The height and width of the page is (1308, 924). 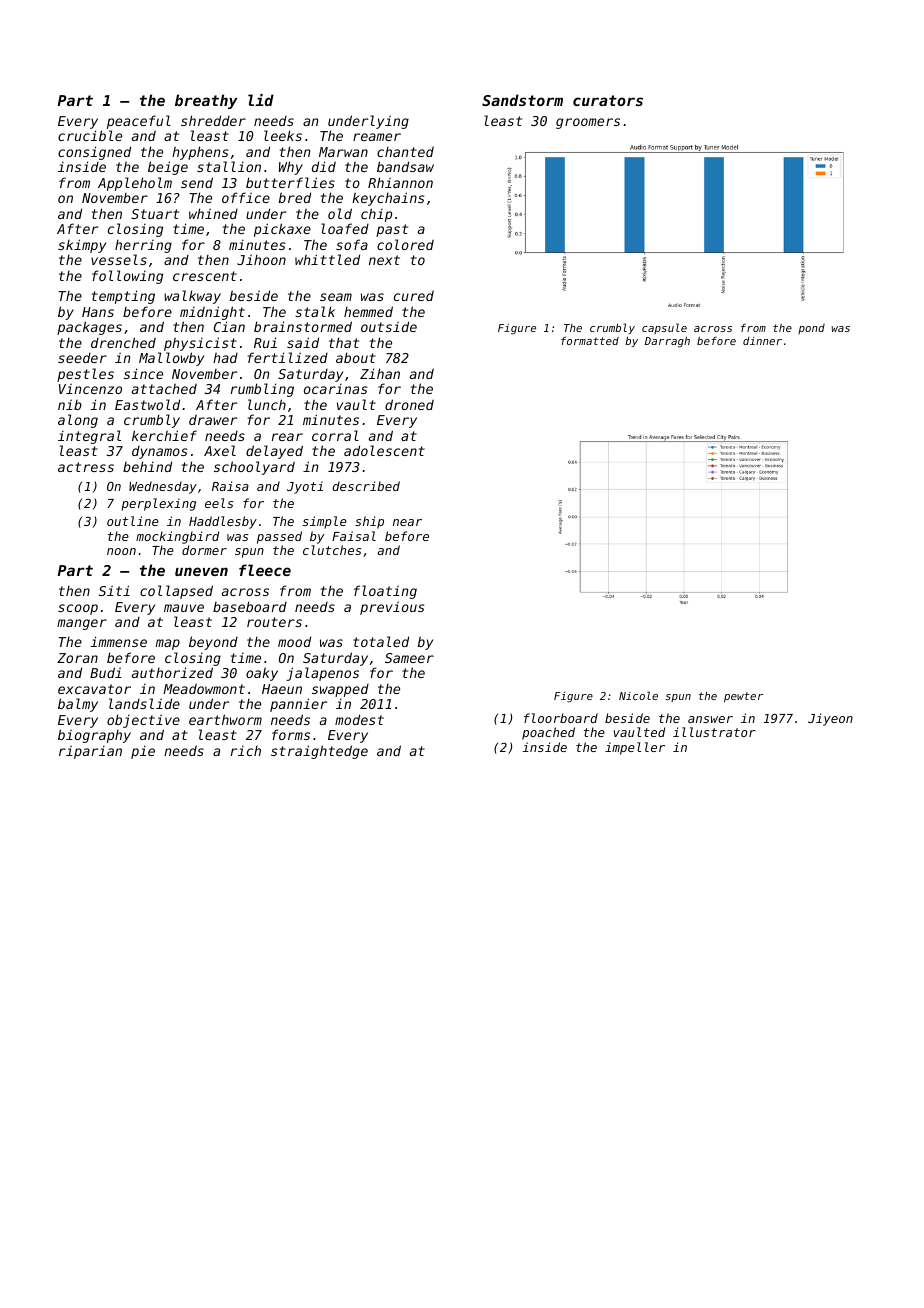 What do you see at coordinates (377, 137) in the page?
I see `reamer` at bounding box center [377, 137].
